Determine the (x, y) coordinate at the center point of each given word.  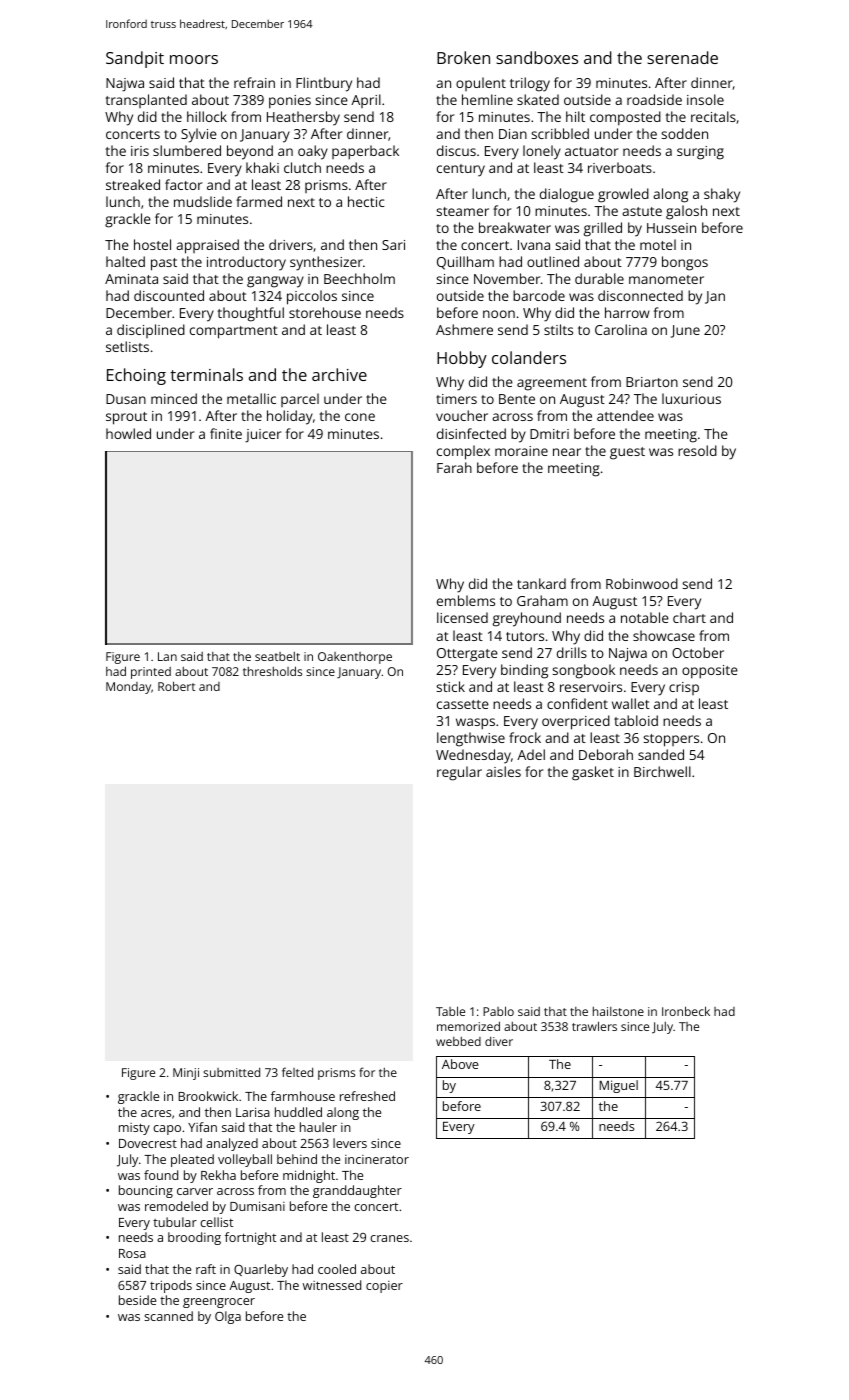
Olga (228, 1317)
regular (459, 773)
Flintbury (324, 84)
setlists (127, 346)
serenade (682, 57)
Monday (128, 688)
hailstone (618, 1011)
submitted (231, 1072)
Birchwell (662, 771)
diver (499, 1041)
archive (339, 374)
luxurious (691, 398)
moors (194, 59)
